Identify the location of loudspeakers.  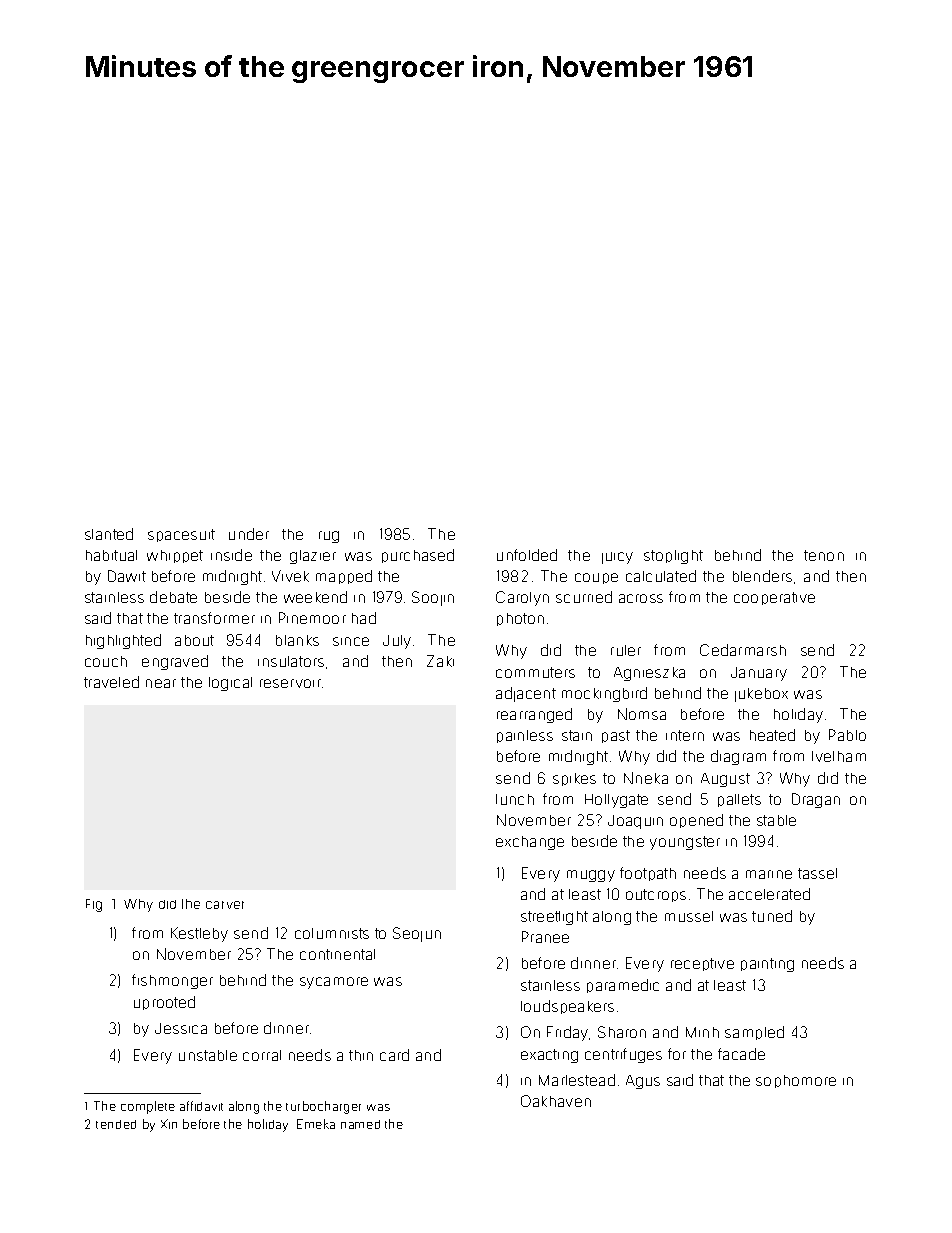
(567, 1007).
